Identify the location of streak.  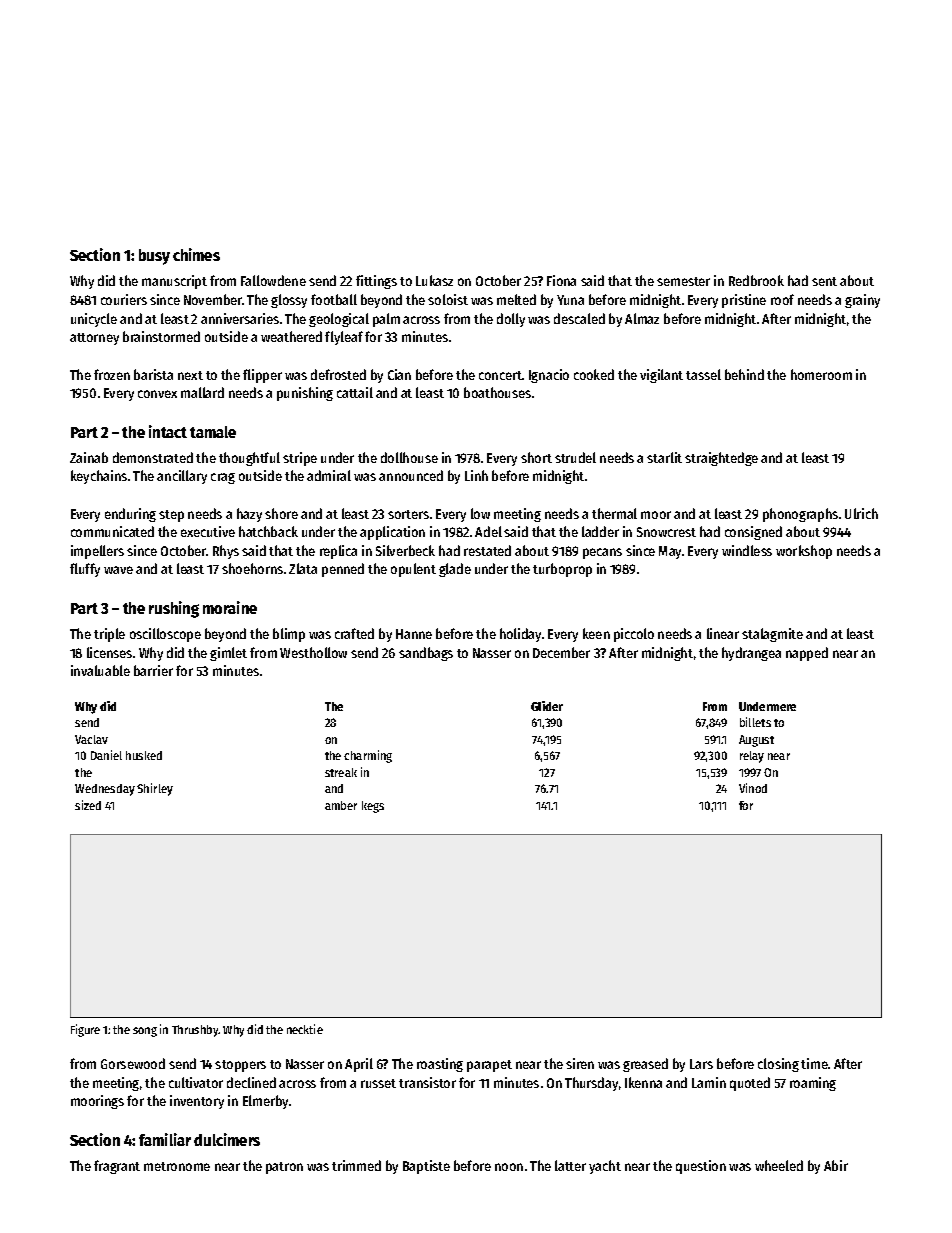
(341, 772).
